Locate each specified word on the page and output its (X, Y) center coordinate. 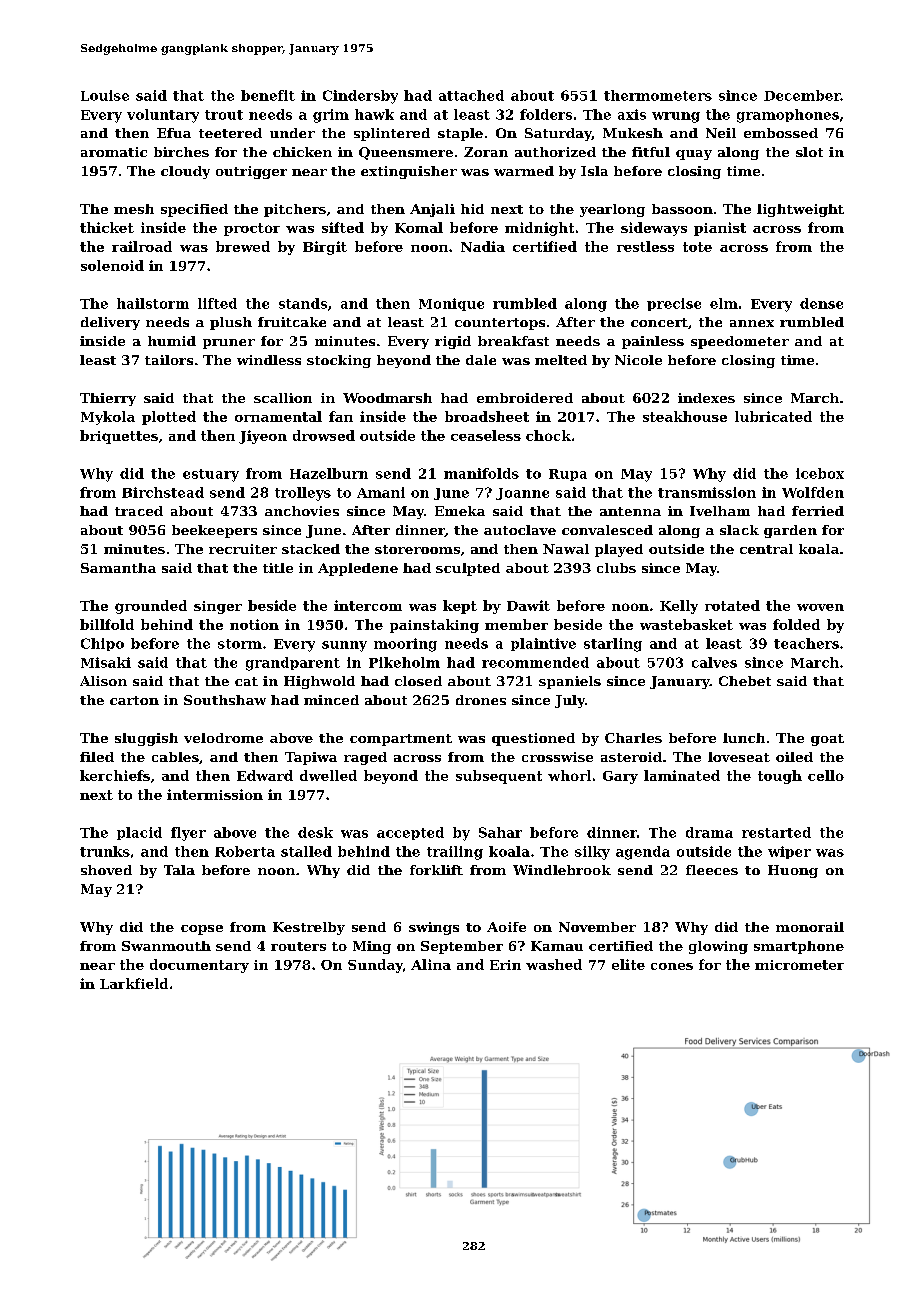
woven (820, 607)
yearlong (612, 210)
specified (194, 210)
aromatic (114, 152)
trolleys (303, 494)
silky (592, 853)
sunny (344, 646)
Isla (594, 171)
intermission (215, 794)
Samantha (118, 568)
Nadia (483, 246)
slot (809, 152)
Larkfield (134, 983)
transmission (707, 492)
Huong (793, 871)
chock (548, 435)
